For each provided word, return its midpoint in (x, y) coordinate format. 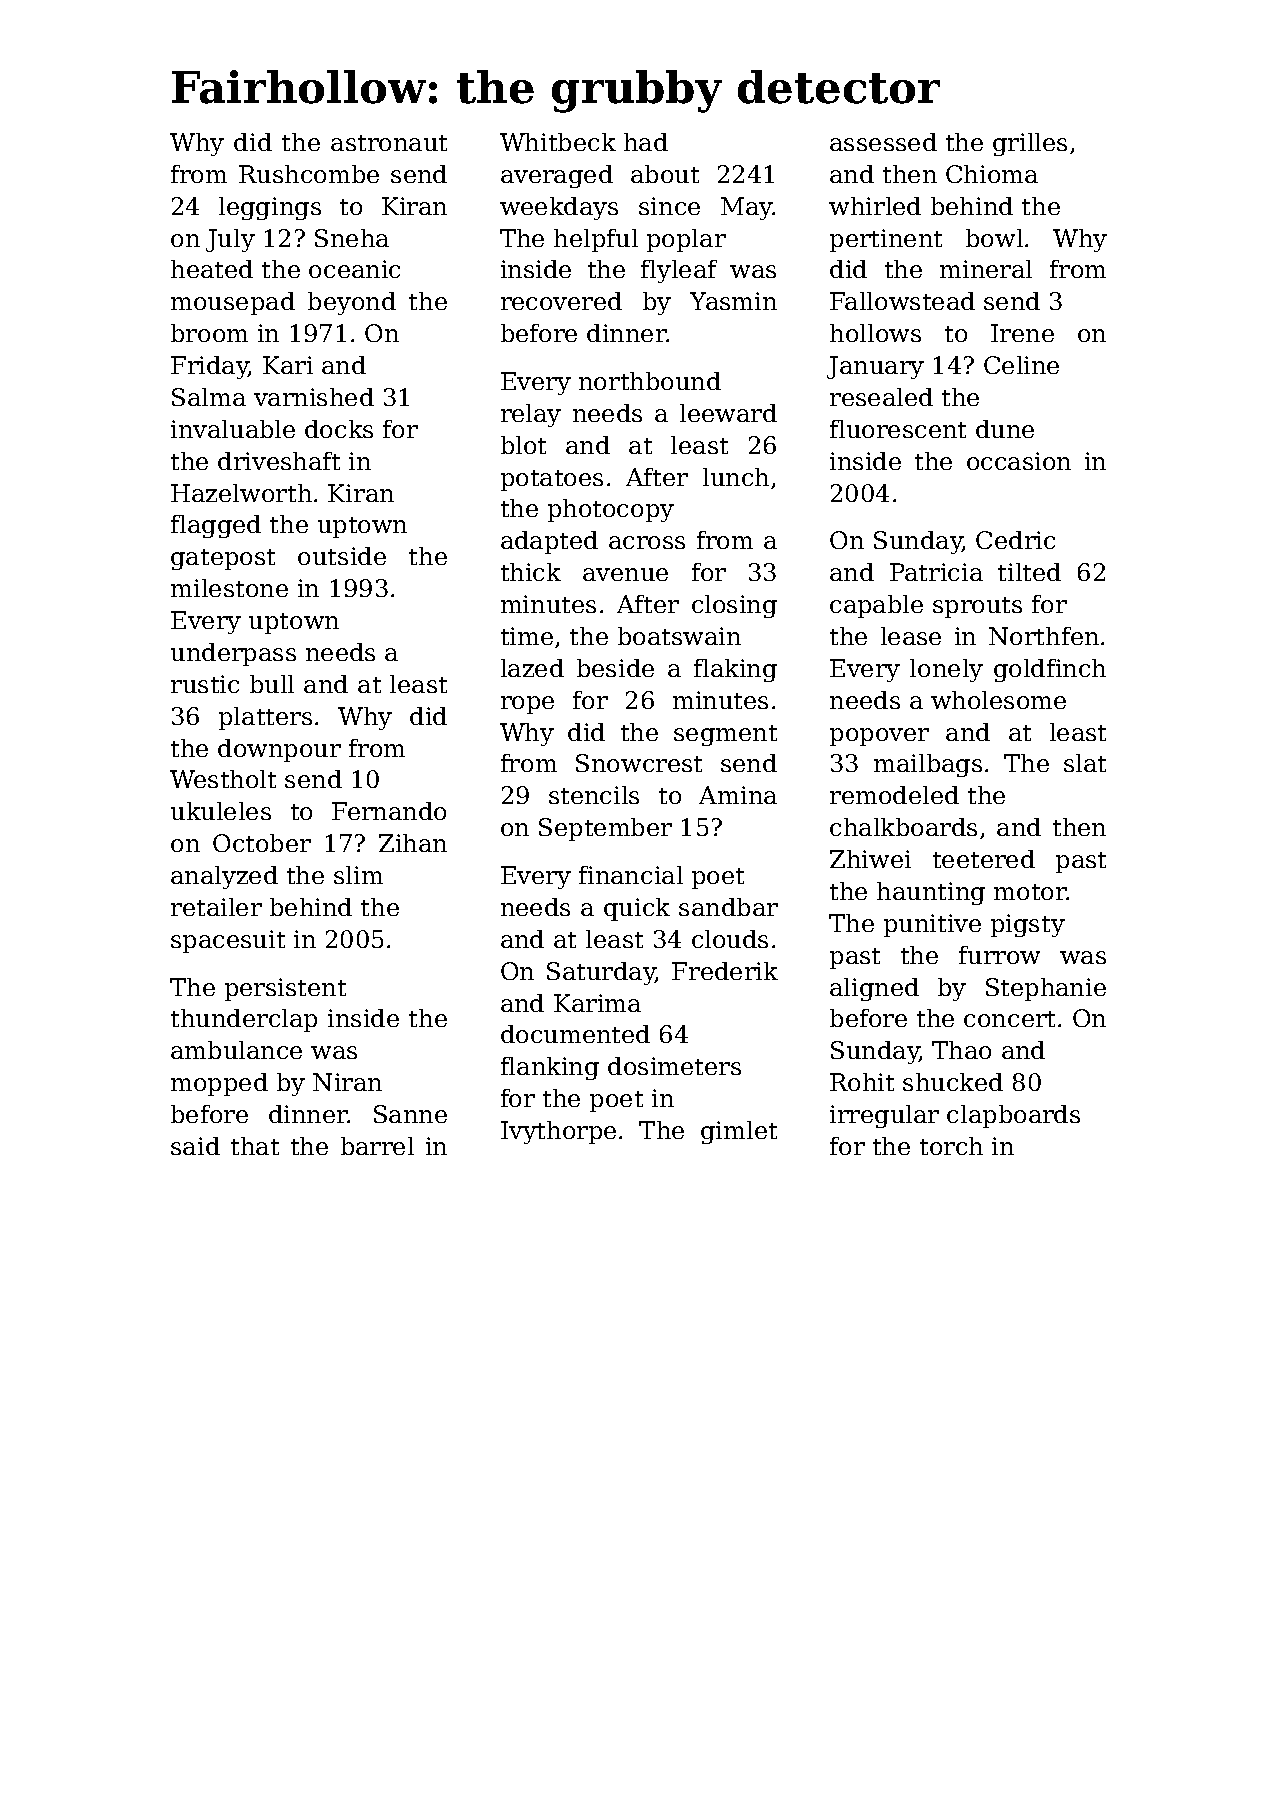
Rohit (862, 1082)
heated (212, 269)
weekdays (559, 208)
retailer (216, 907)
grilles (1030, 144)
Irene (1022, 333)
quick (637, 909)
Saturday (601, 973)
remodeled (894, 795)
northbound (650, 381)
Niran (347, 1082)
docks (339, 429)
